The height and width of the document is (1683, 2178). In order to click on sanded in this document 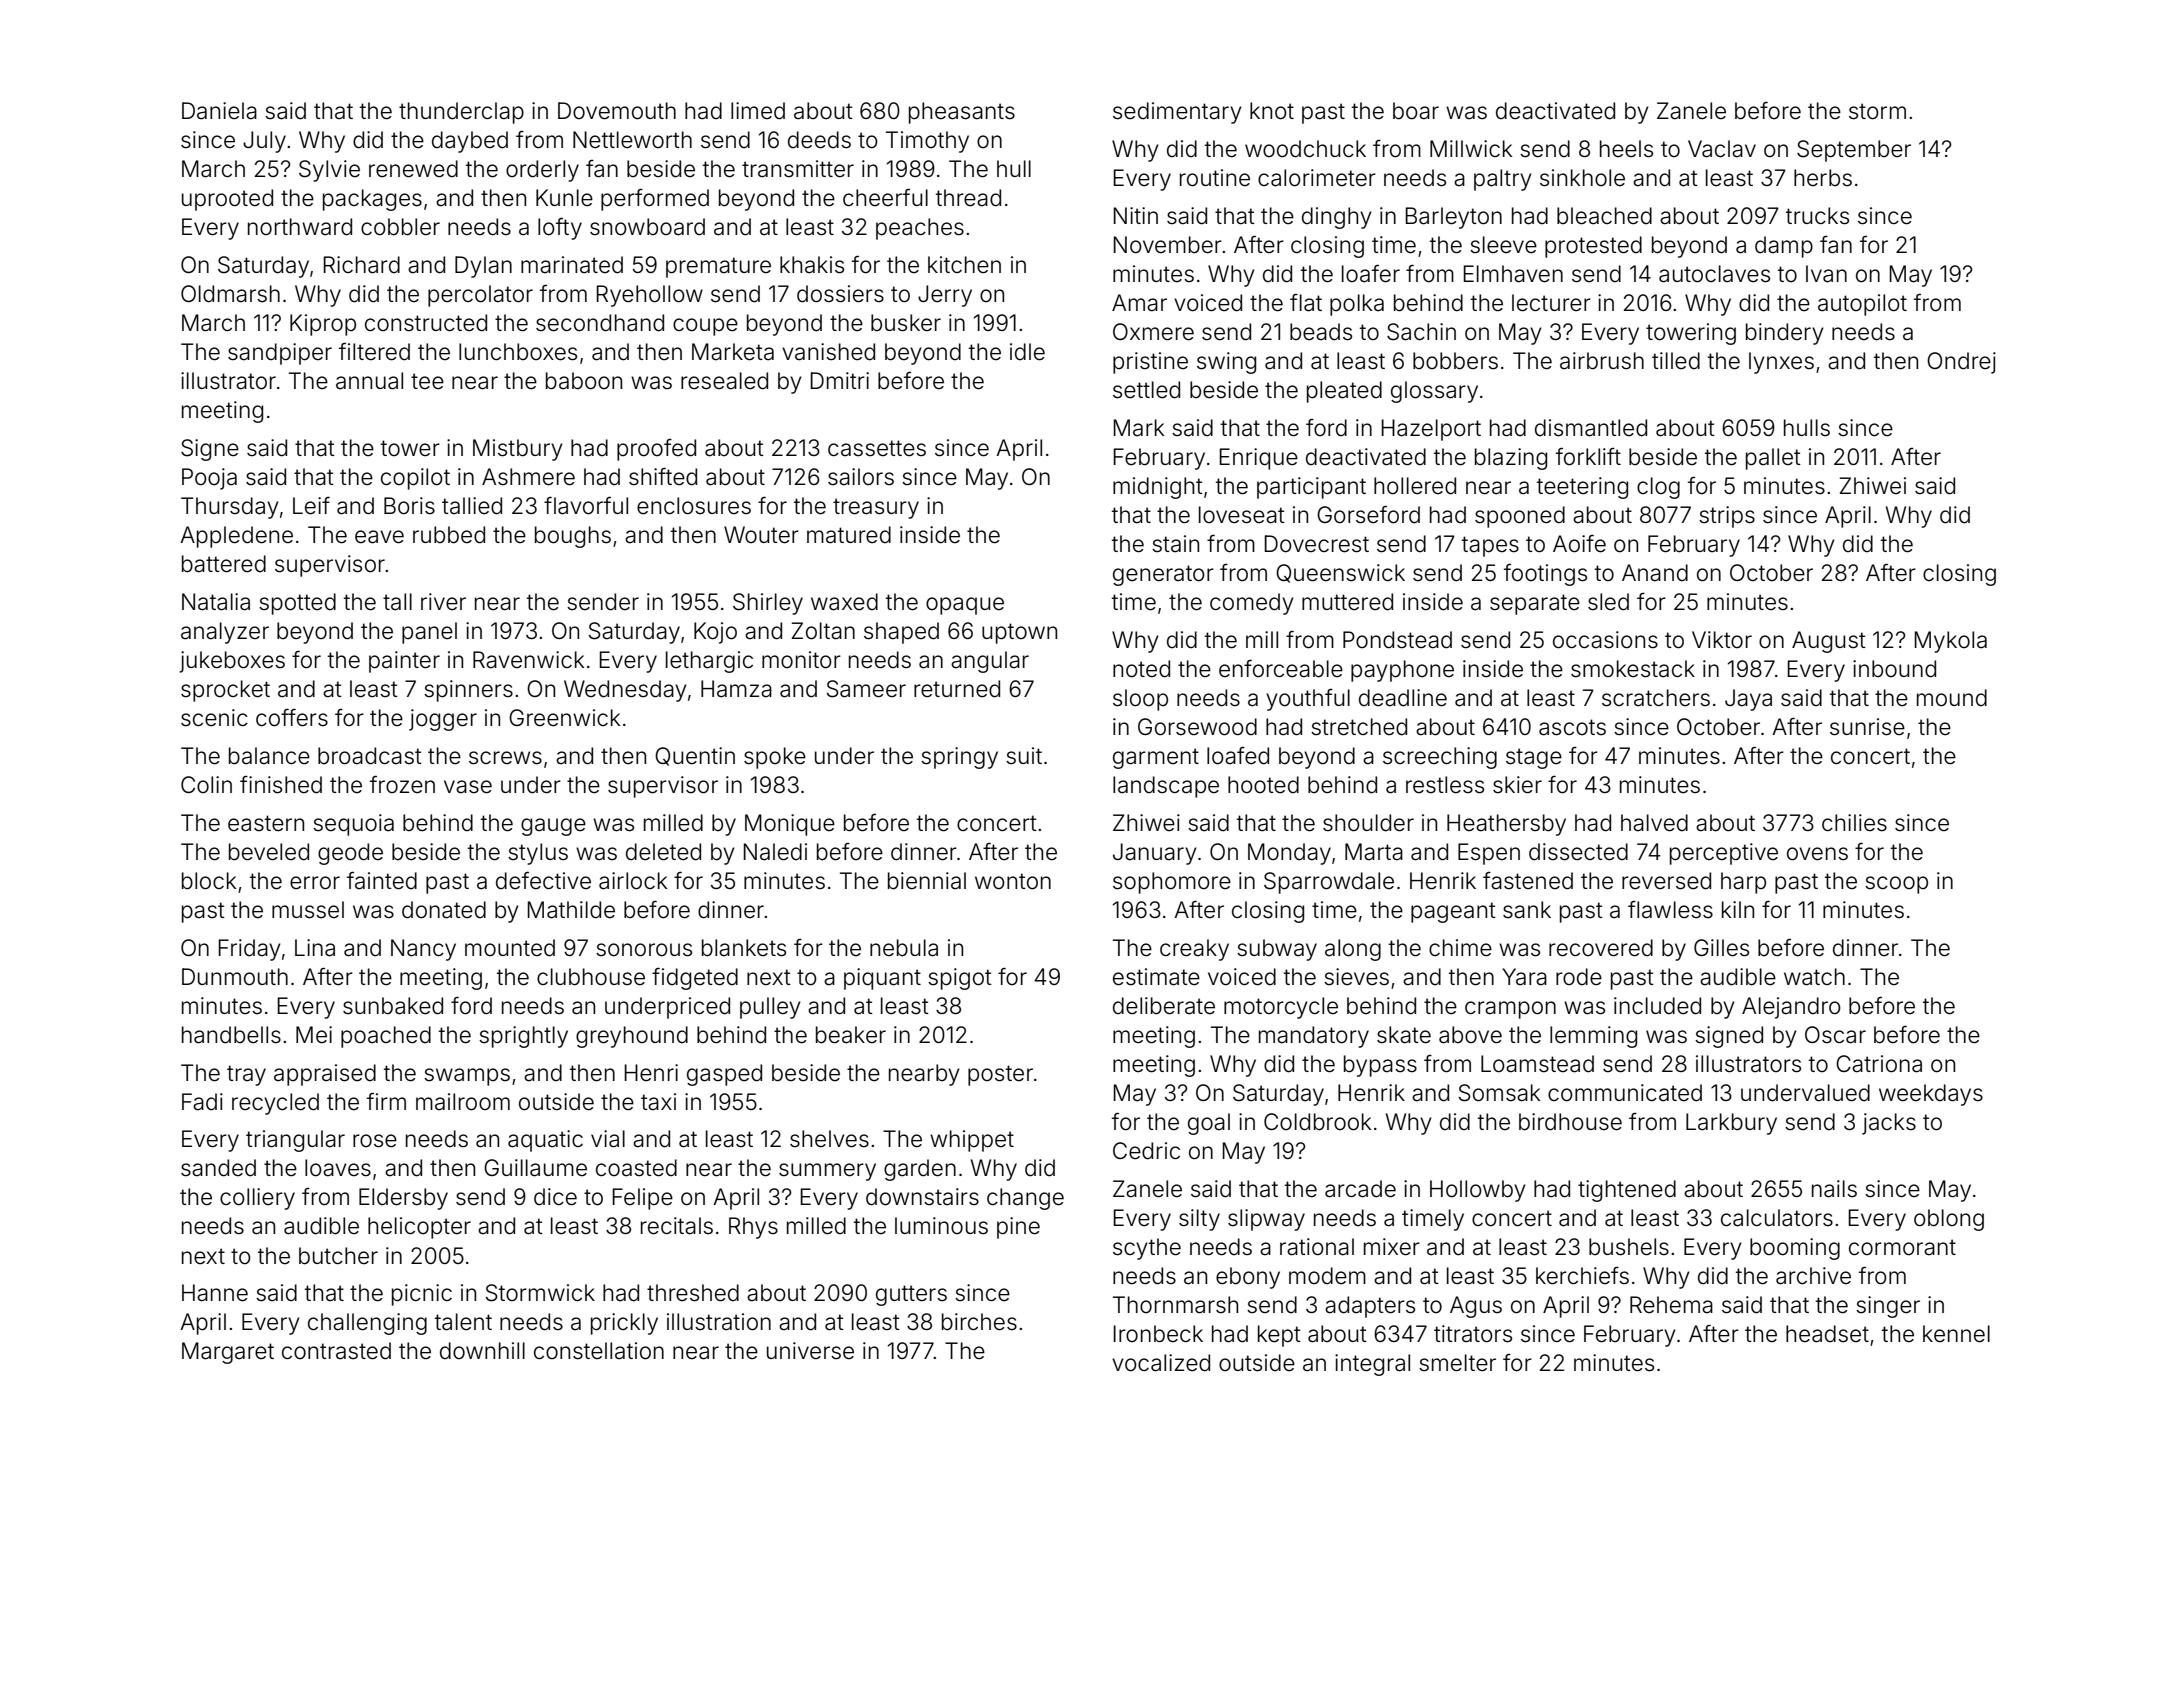, I will do `click(218, 1168)`.
